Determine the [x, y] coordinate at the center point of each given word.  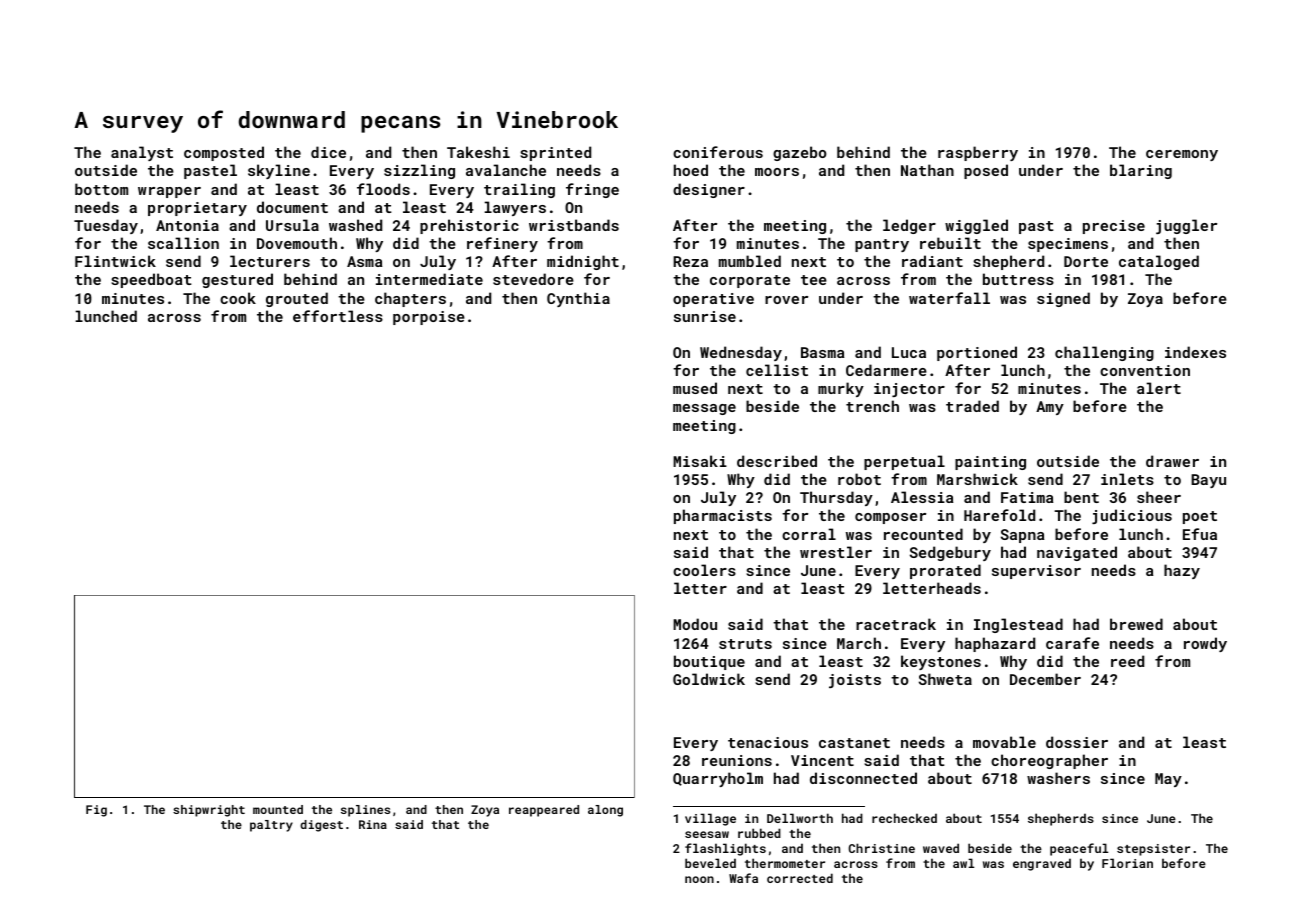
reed [1127, 661]
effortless [338, 316]
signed [1063, 299]
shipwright [209, 811]
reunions [737, 760]
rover [786, 300]
